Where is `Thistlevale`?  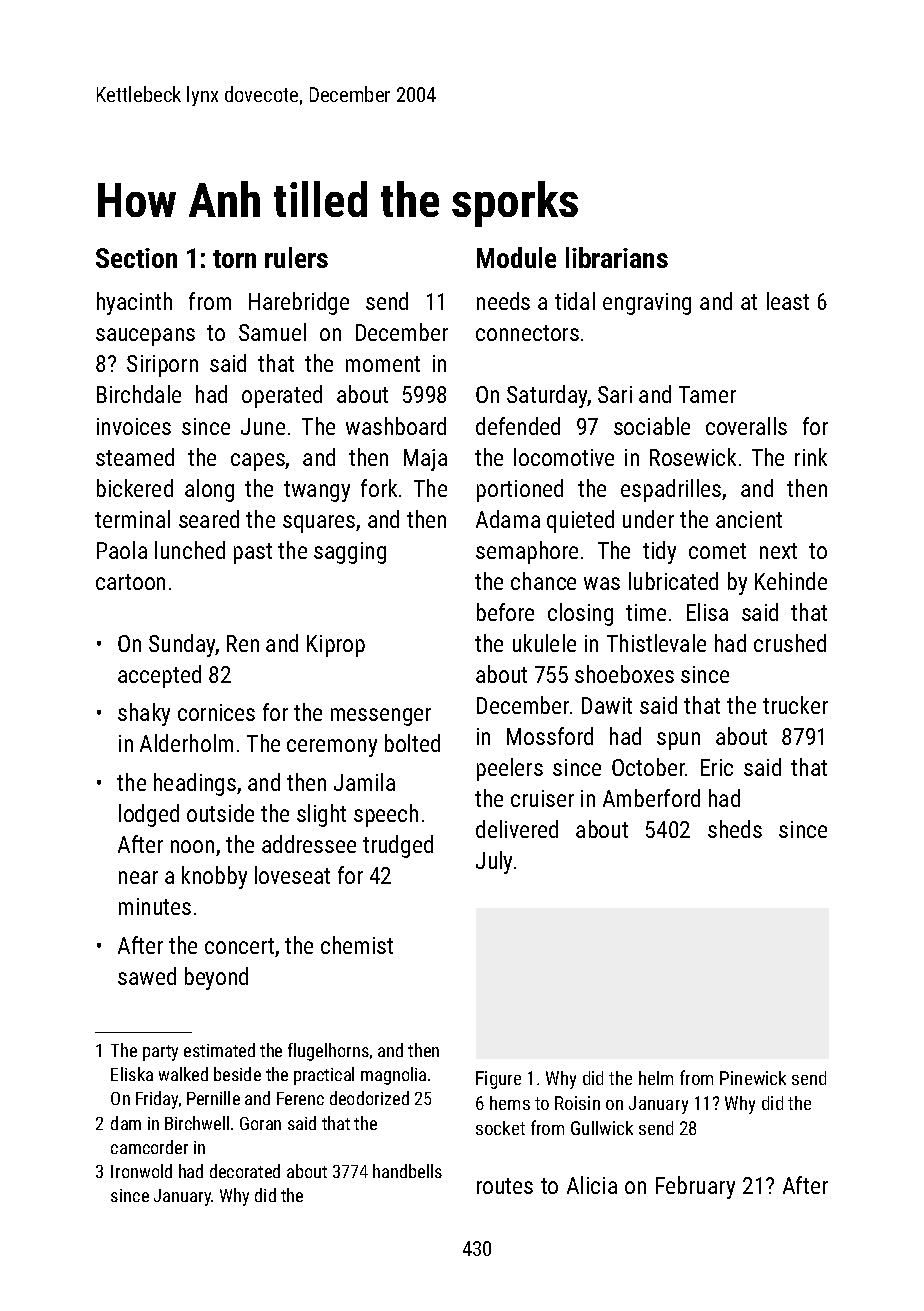
Thistlevale is located at coordinates (656, 643).
